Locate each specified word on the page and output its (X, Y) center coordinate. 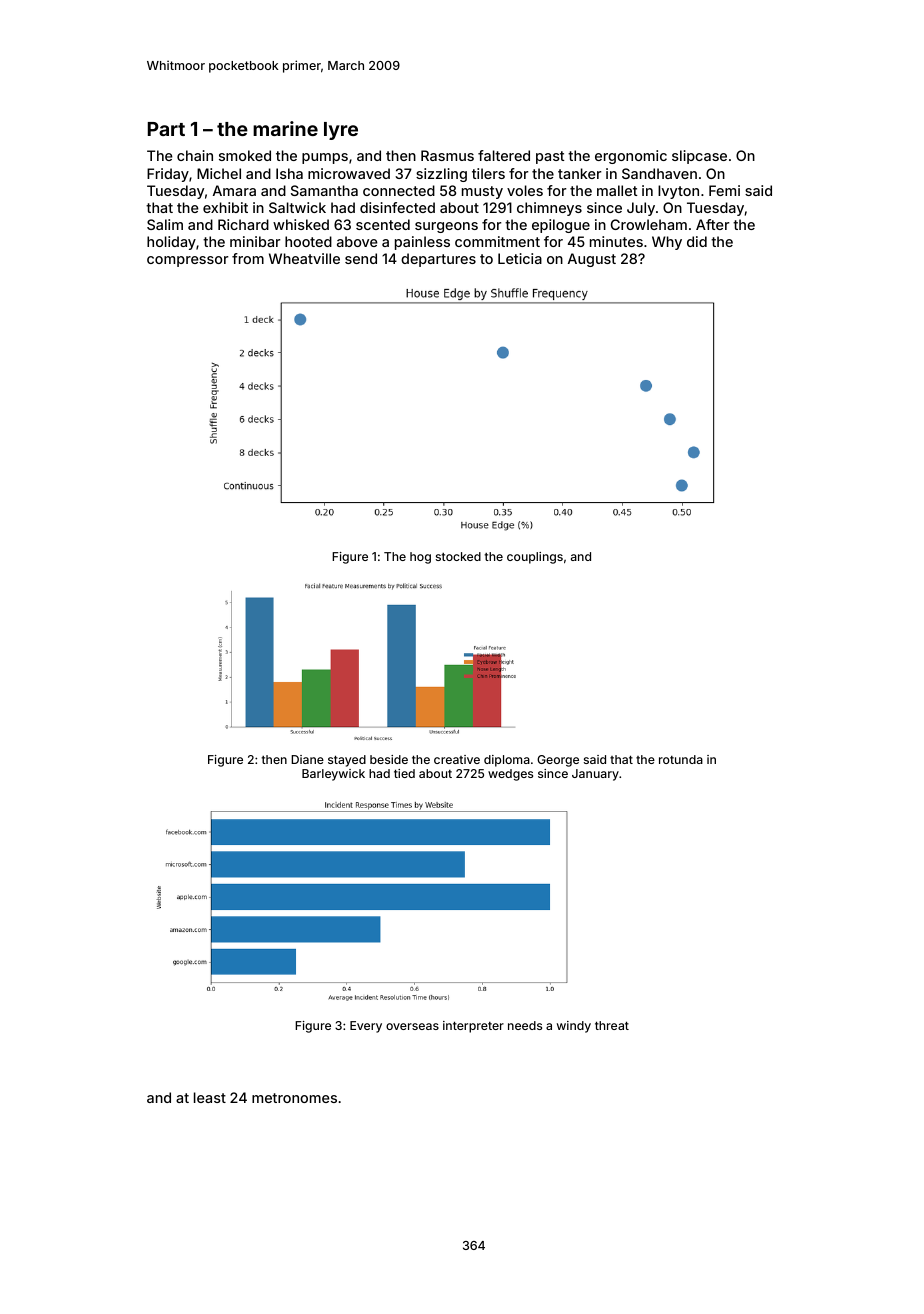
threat (612, 1025)
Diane (307, 759)
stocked (458, 556)
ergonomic (631, 157)
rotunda (681, 759)
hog (420, 558)
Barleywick (333, 775)
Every (366, 1027)
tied (404, 773)
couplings (535, 558)
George (558, 761)
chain (195, 155)
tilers (488, 173)
